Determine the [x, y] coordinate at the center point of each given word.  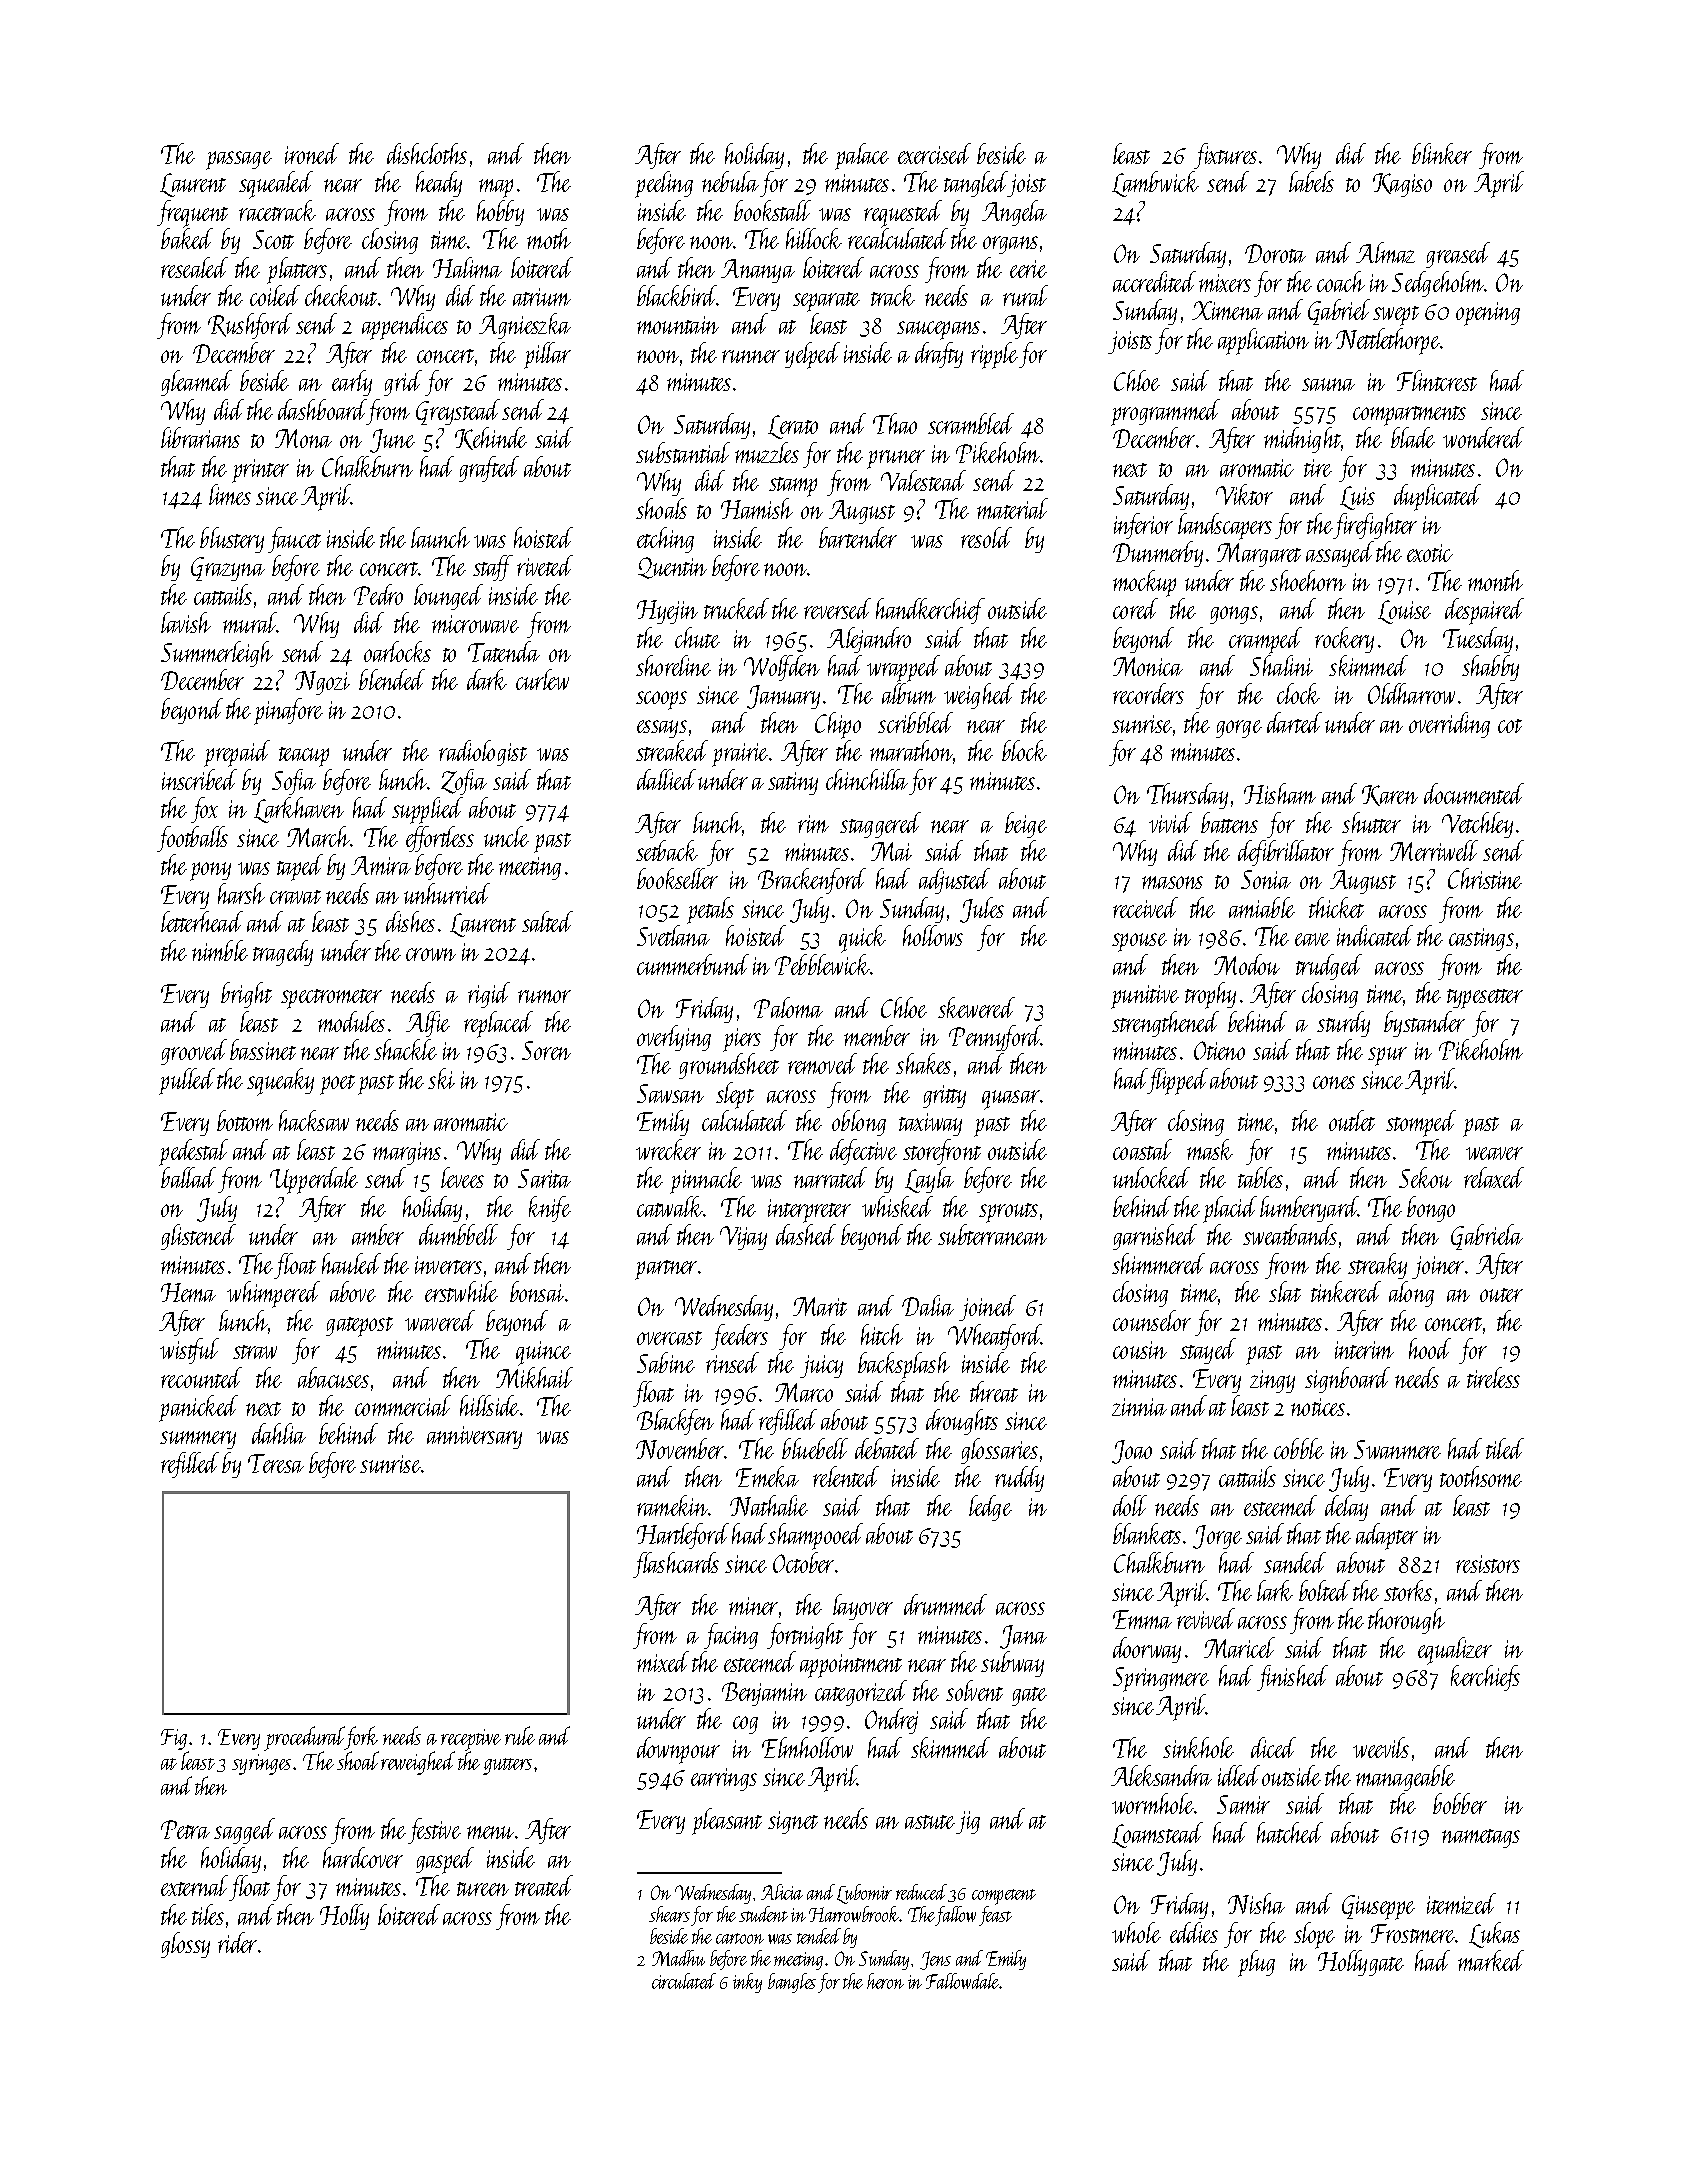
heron [885, 1981]
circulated [684, 1981]
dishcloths [427, 153]
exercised [934, 153]
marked [1491, 1960]
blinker [1442, 153]
